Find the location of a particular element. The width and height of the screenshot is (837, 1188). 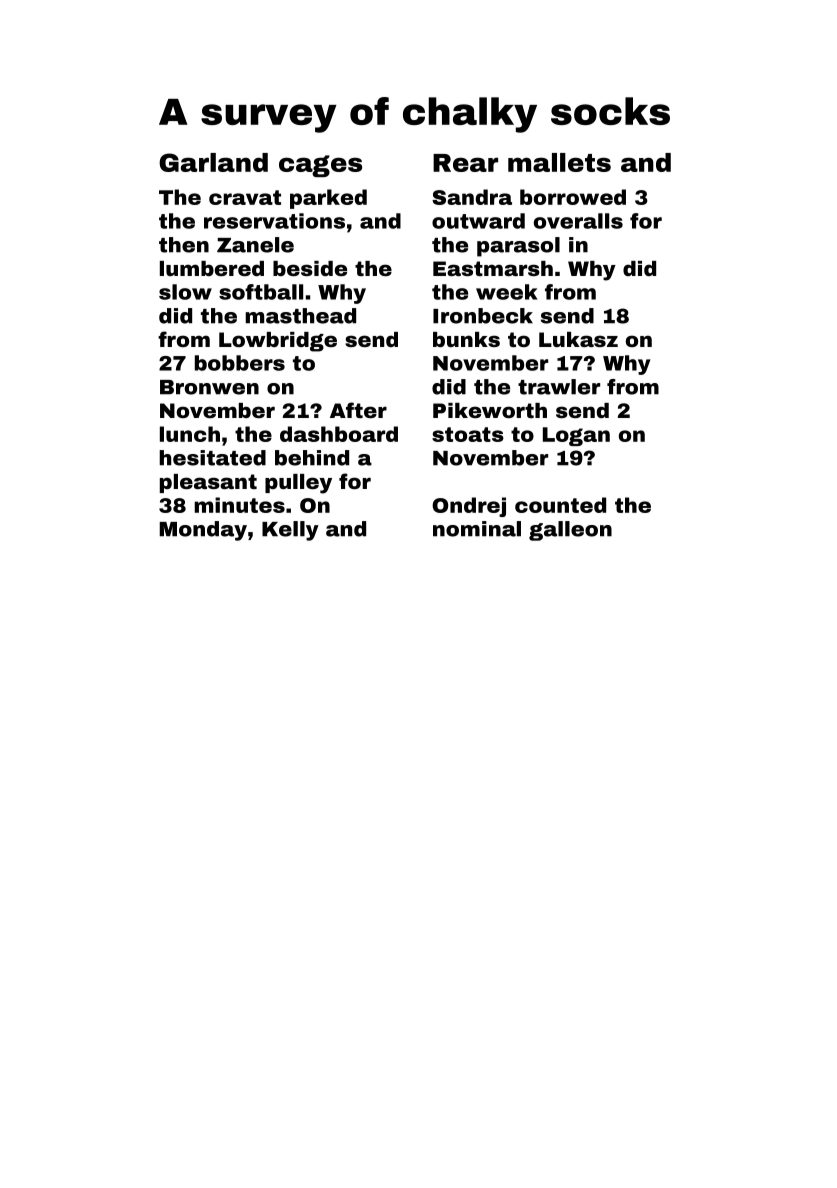

cravat is located at coordinates (245, 197).
